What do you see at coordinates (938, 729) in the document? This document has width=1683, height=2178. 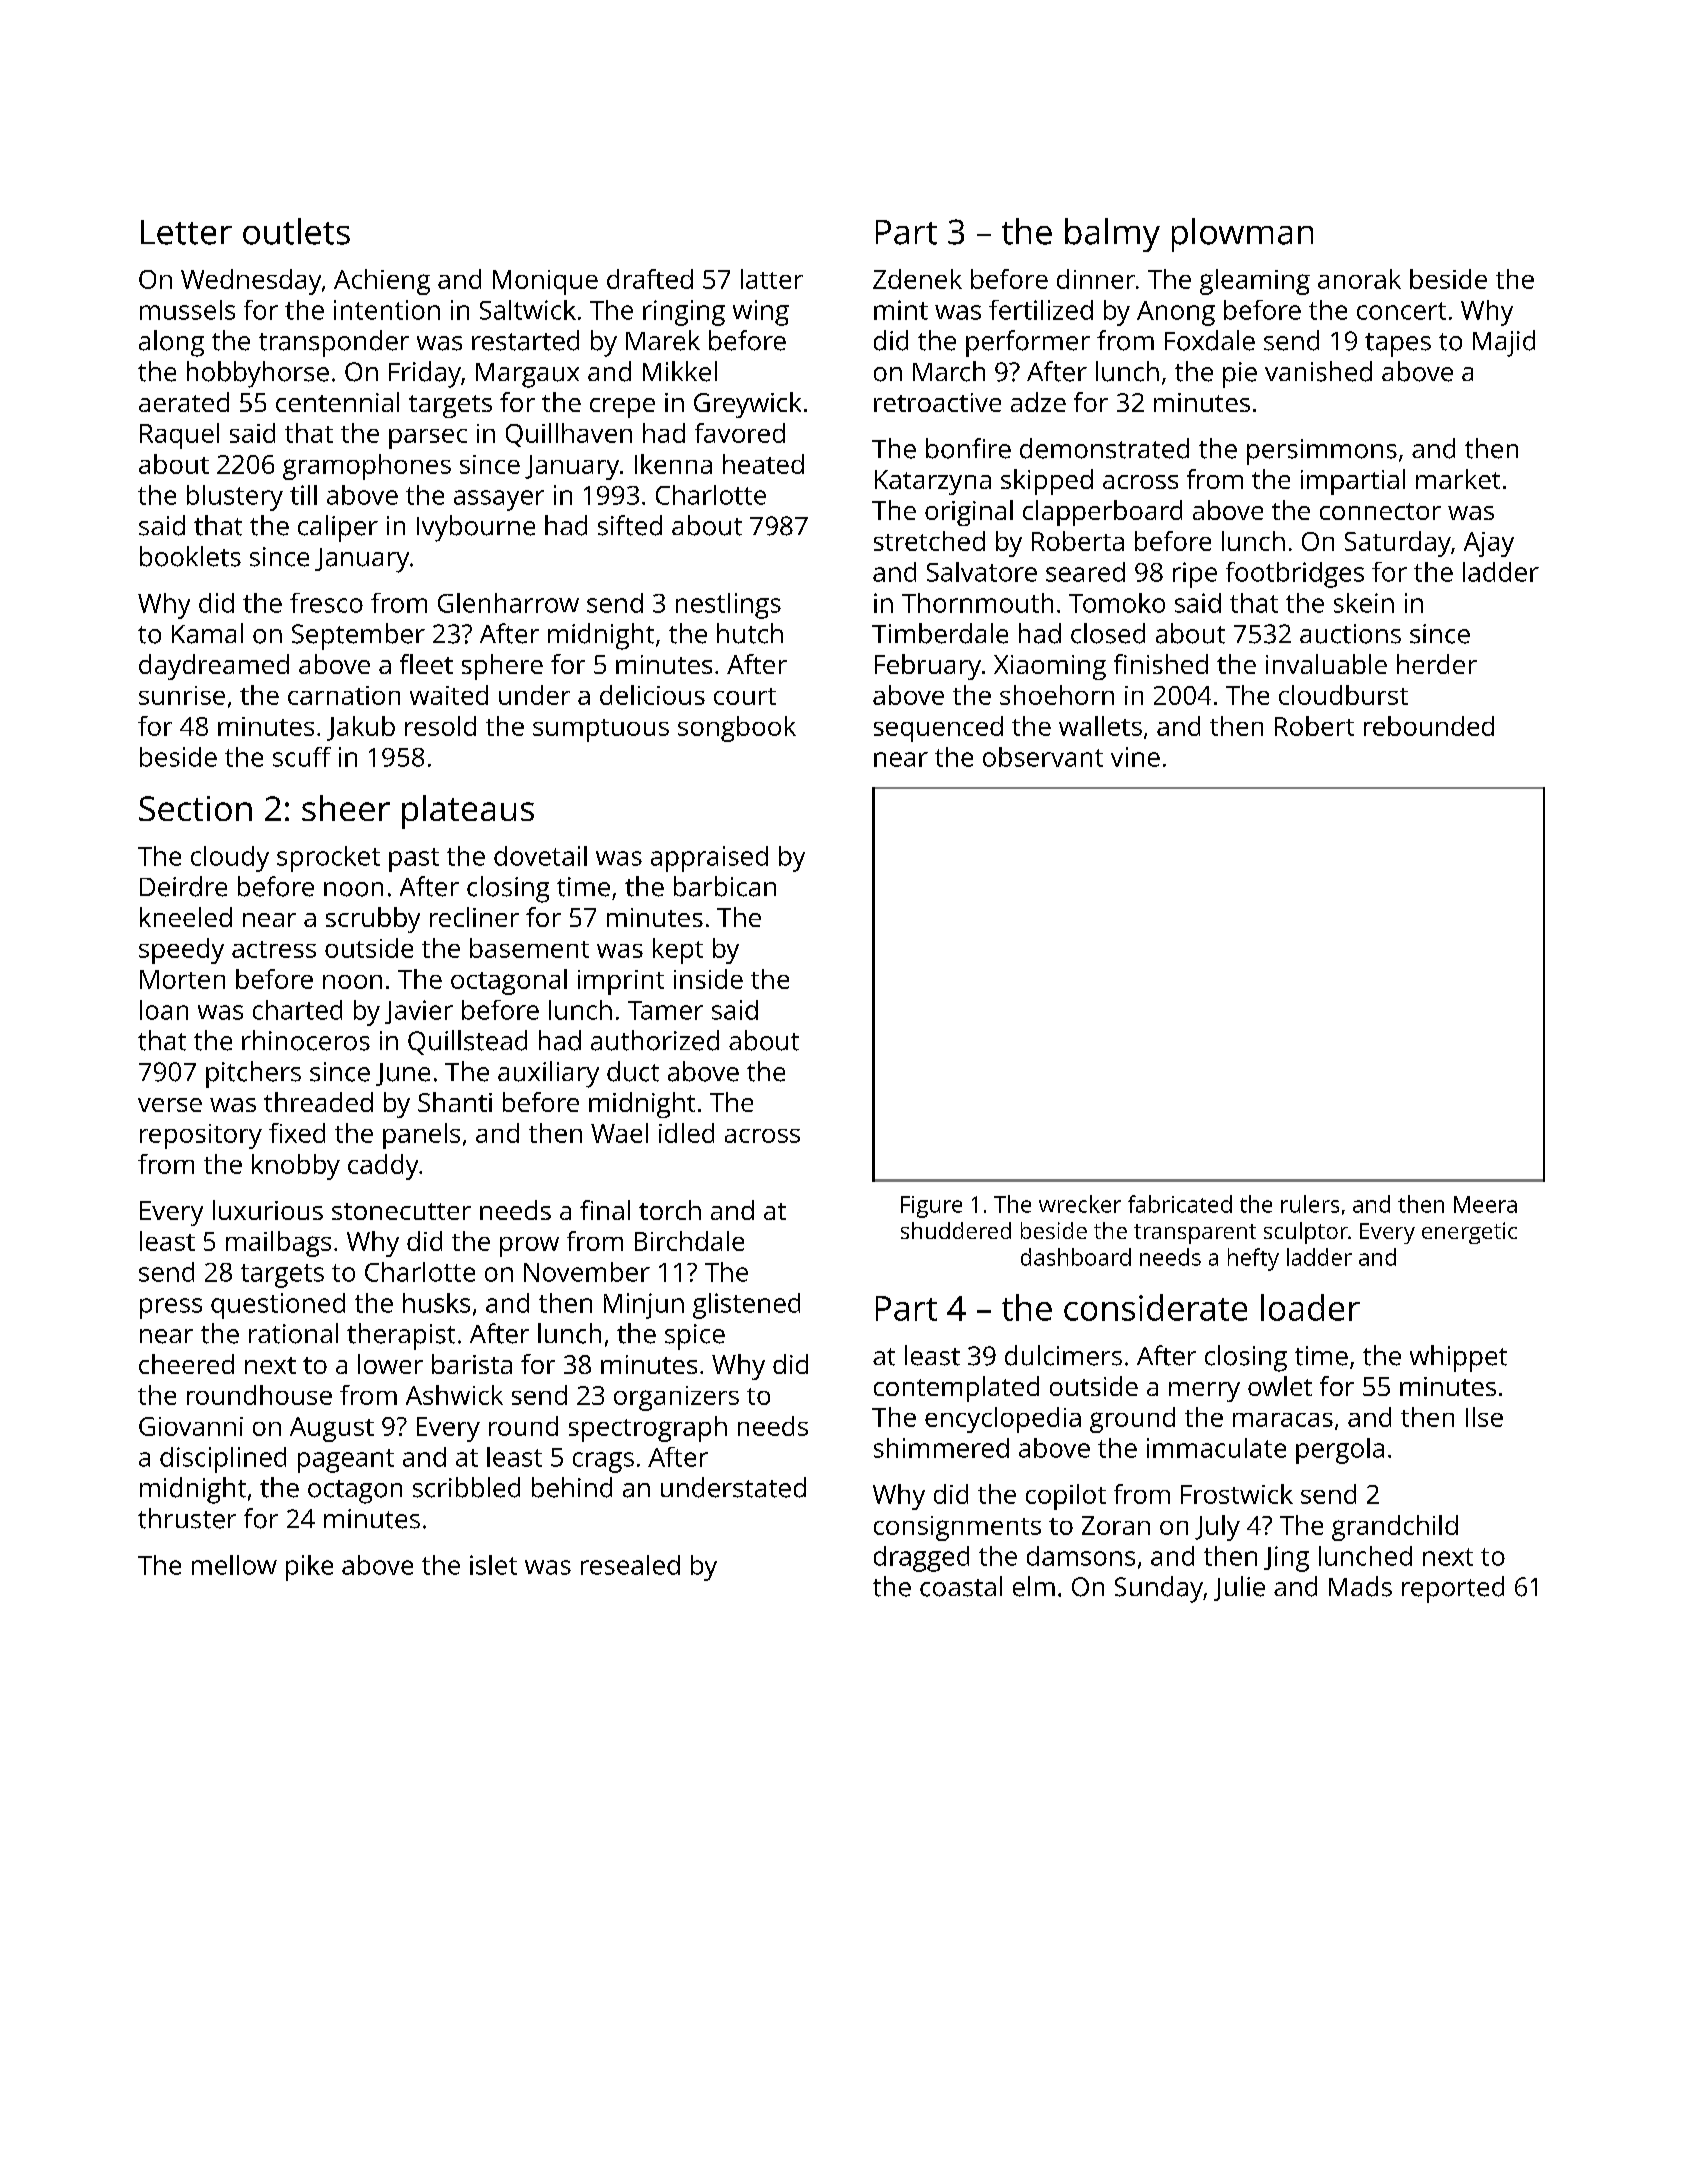 I see `sequenced` at bounding box center [938, 729].
